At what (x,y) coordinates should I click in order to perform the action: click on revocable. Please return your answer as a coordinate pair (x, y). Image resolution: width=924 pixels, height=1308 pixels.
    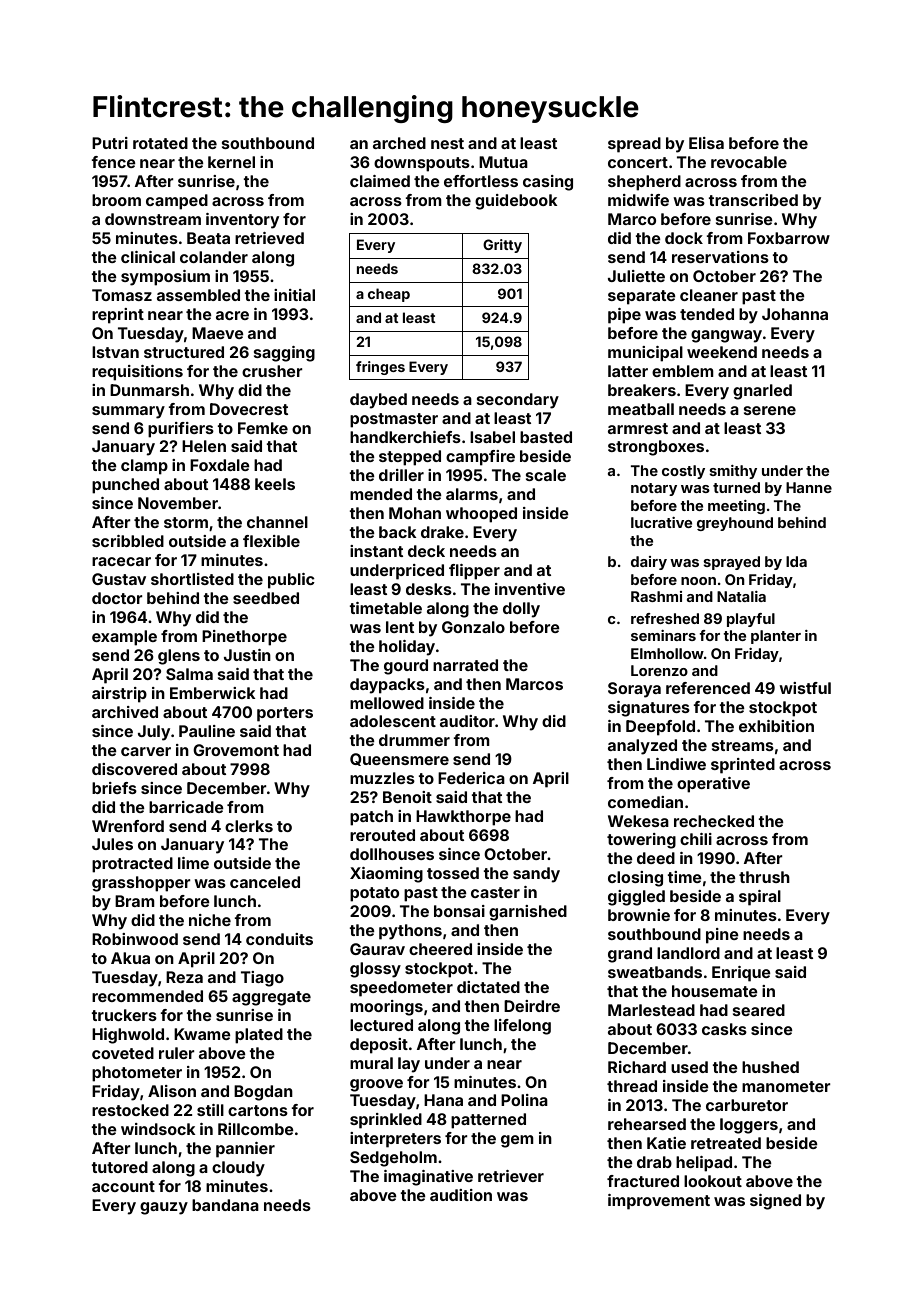
    Looking at the image, I should click on (749, 162).
